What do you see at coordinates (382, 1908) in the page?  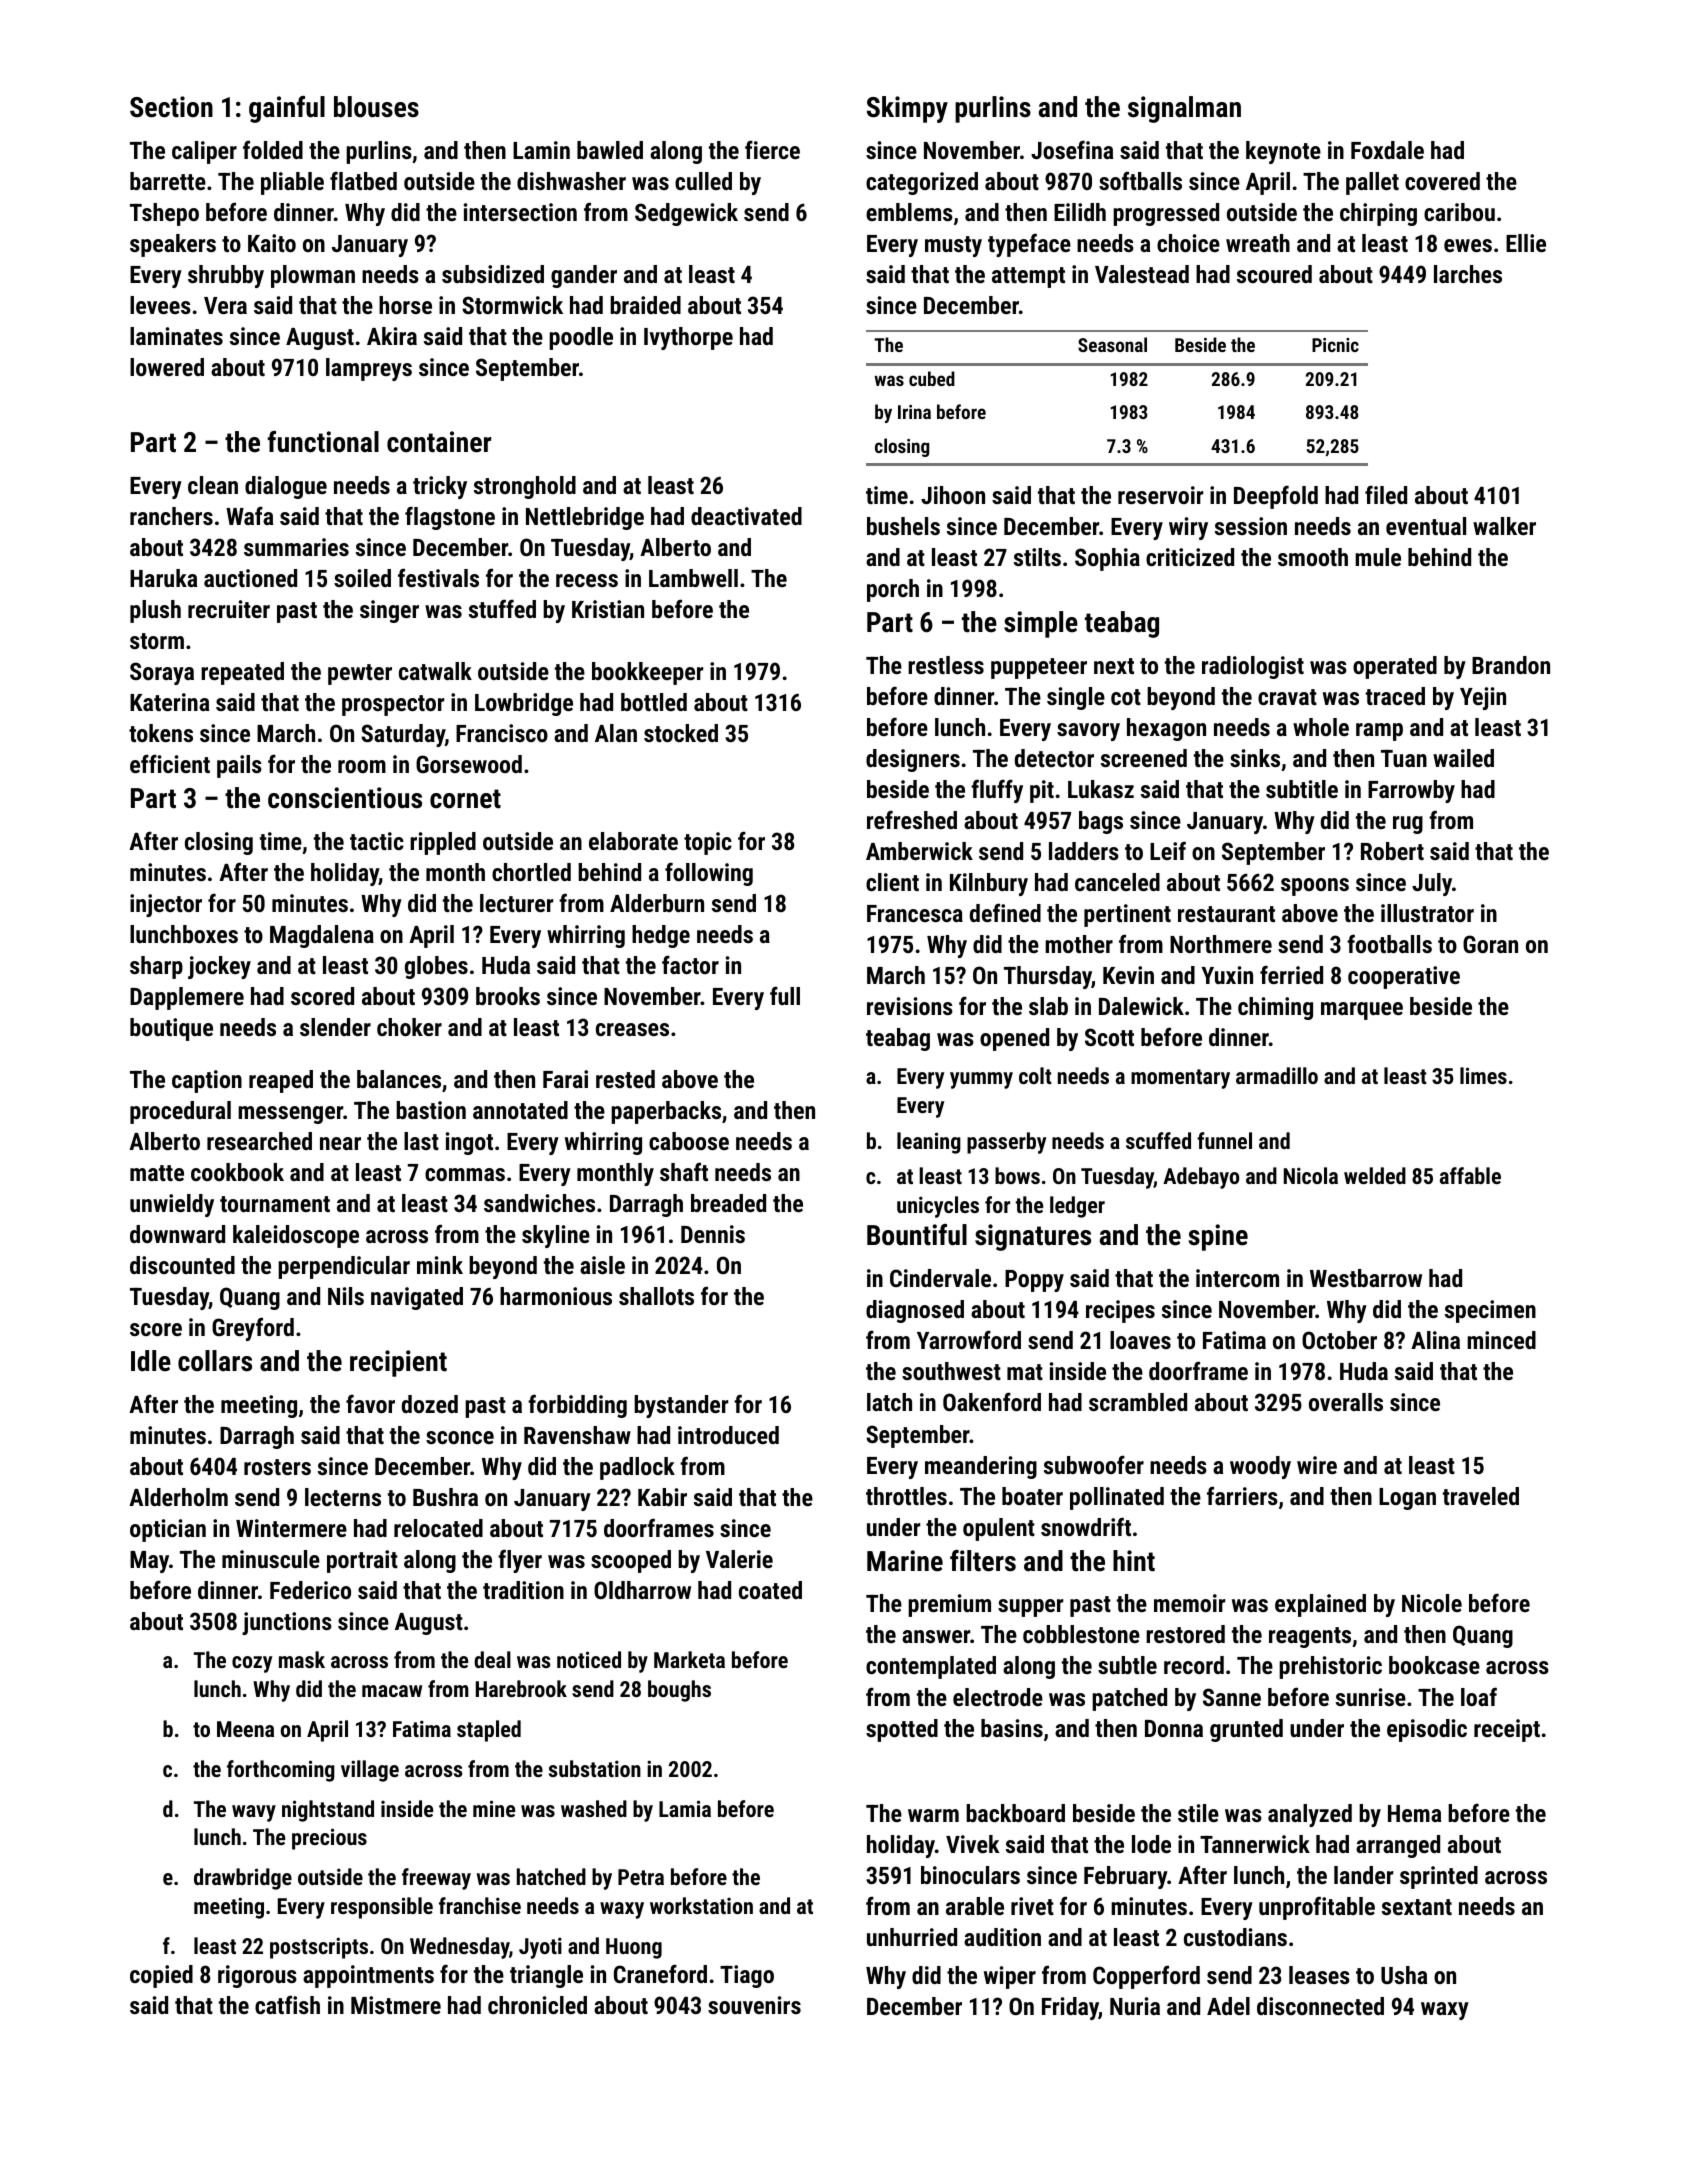 I see `responsible` at bounding box center [382, 1908].
